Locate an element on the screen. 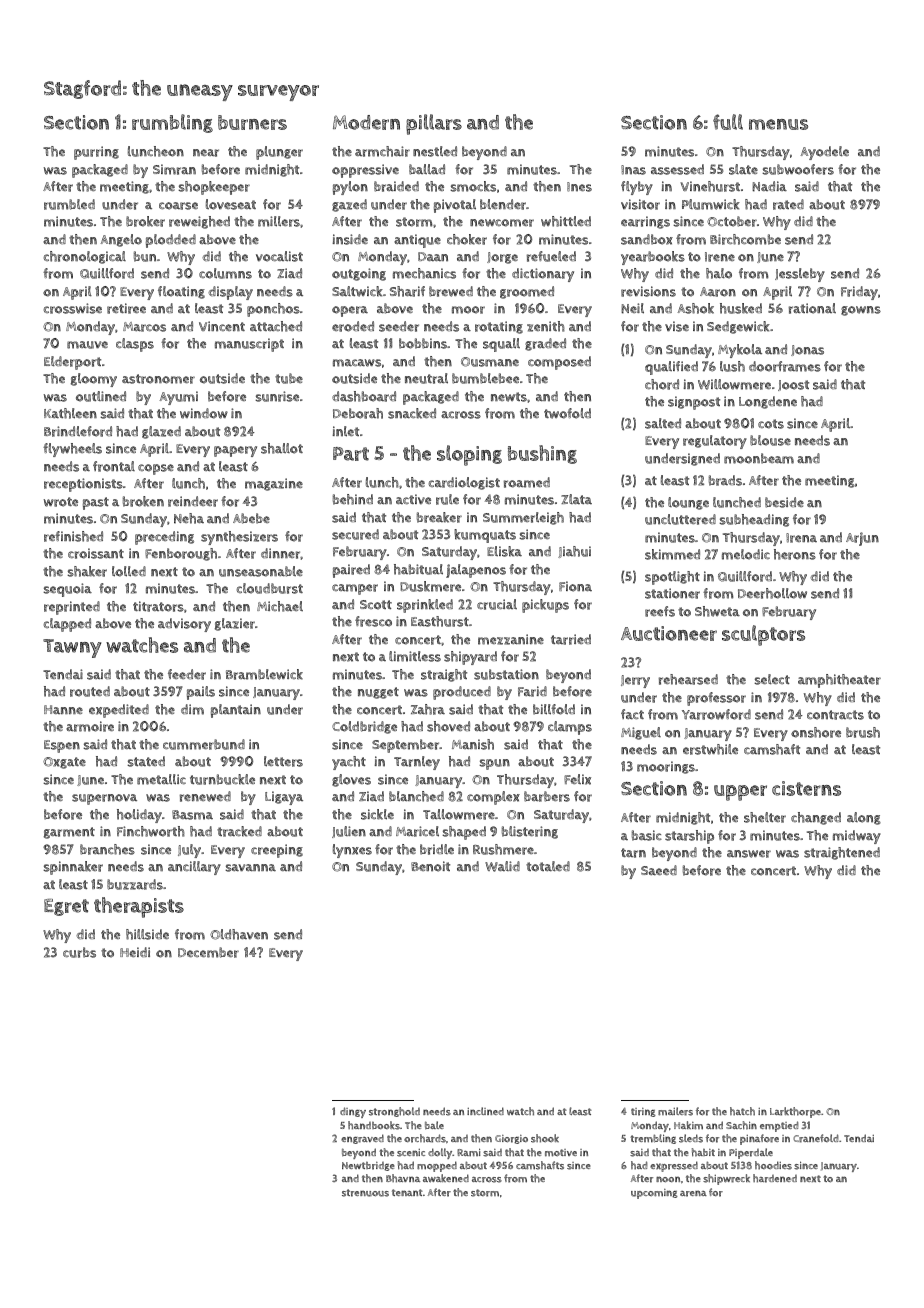 This screenshot has width=924, height=1308. strenuous is located at coordinates (365, 1193).
